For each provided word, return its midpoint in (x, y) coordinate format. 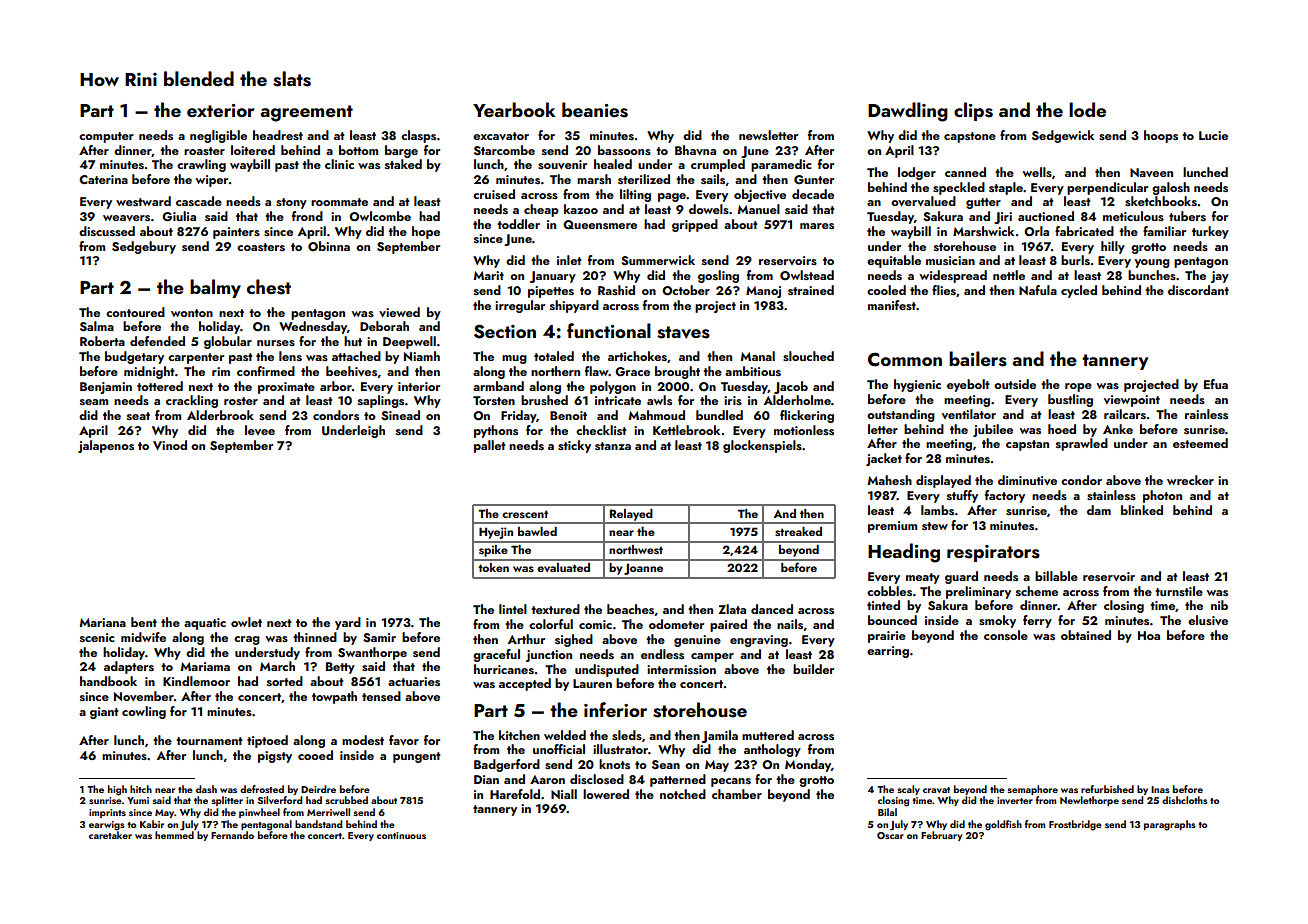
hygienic (917, 385)
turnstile (1179, 591)
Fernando (232, 835)
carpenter (196, 358)
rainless (1206, 414)
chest (269, 287)
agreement (306, 113)
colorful (551, 624)
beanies (595, 110)
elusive (1208, 620)
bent (144, 622)
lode (1087, 109)
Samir (379, 637)
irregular (520, 306)
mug (514, 359)
